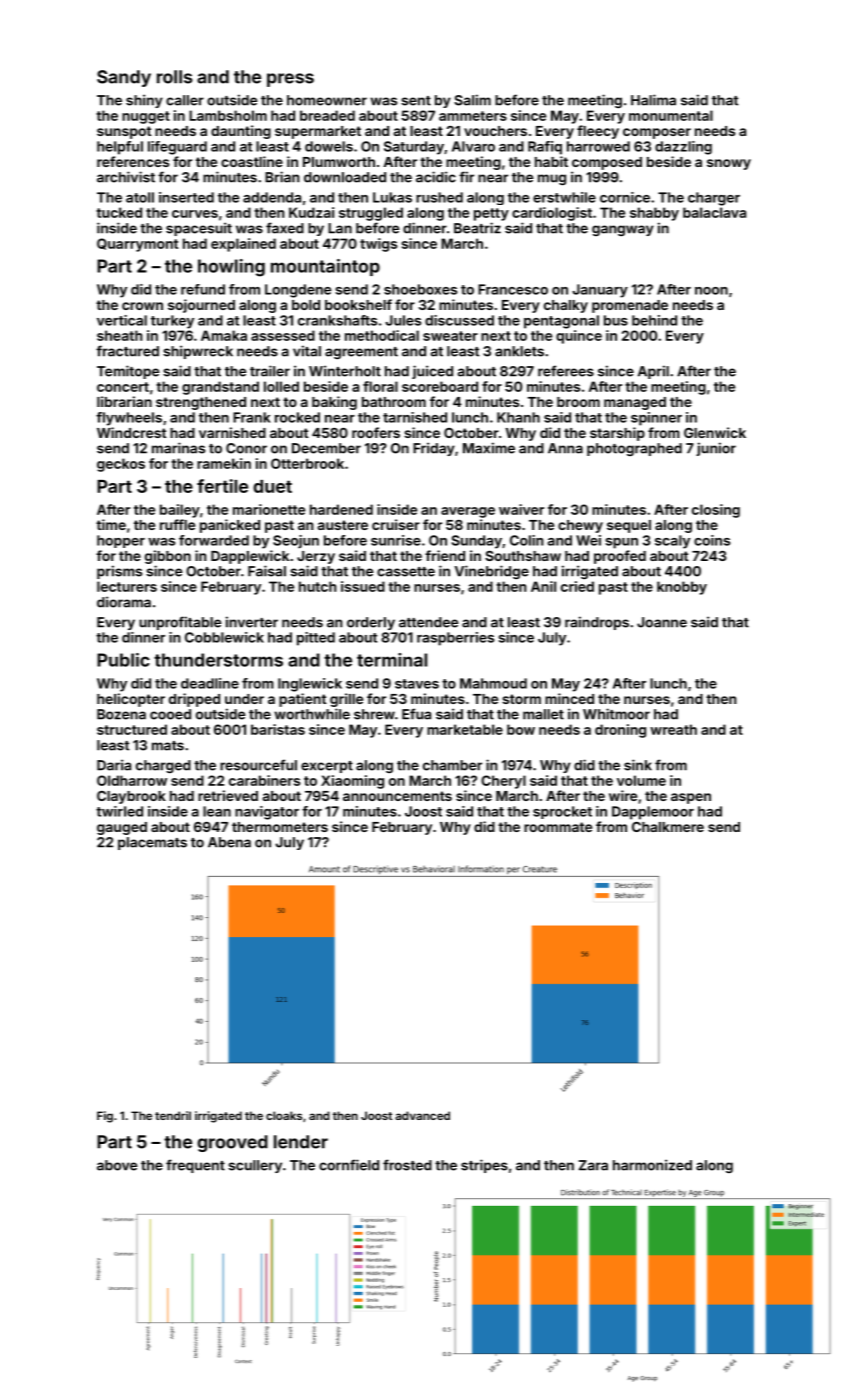 The height and width of the image is (1400, 849). Describe the element at coordinates (472, 100) in the image. I see `Salim` at that location.
